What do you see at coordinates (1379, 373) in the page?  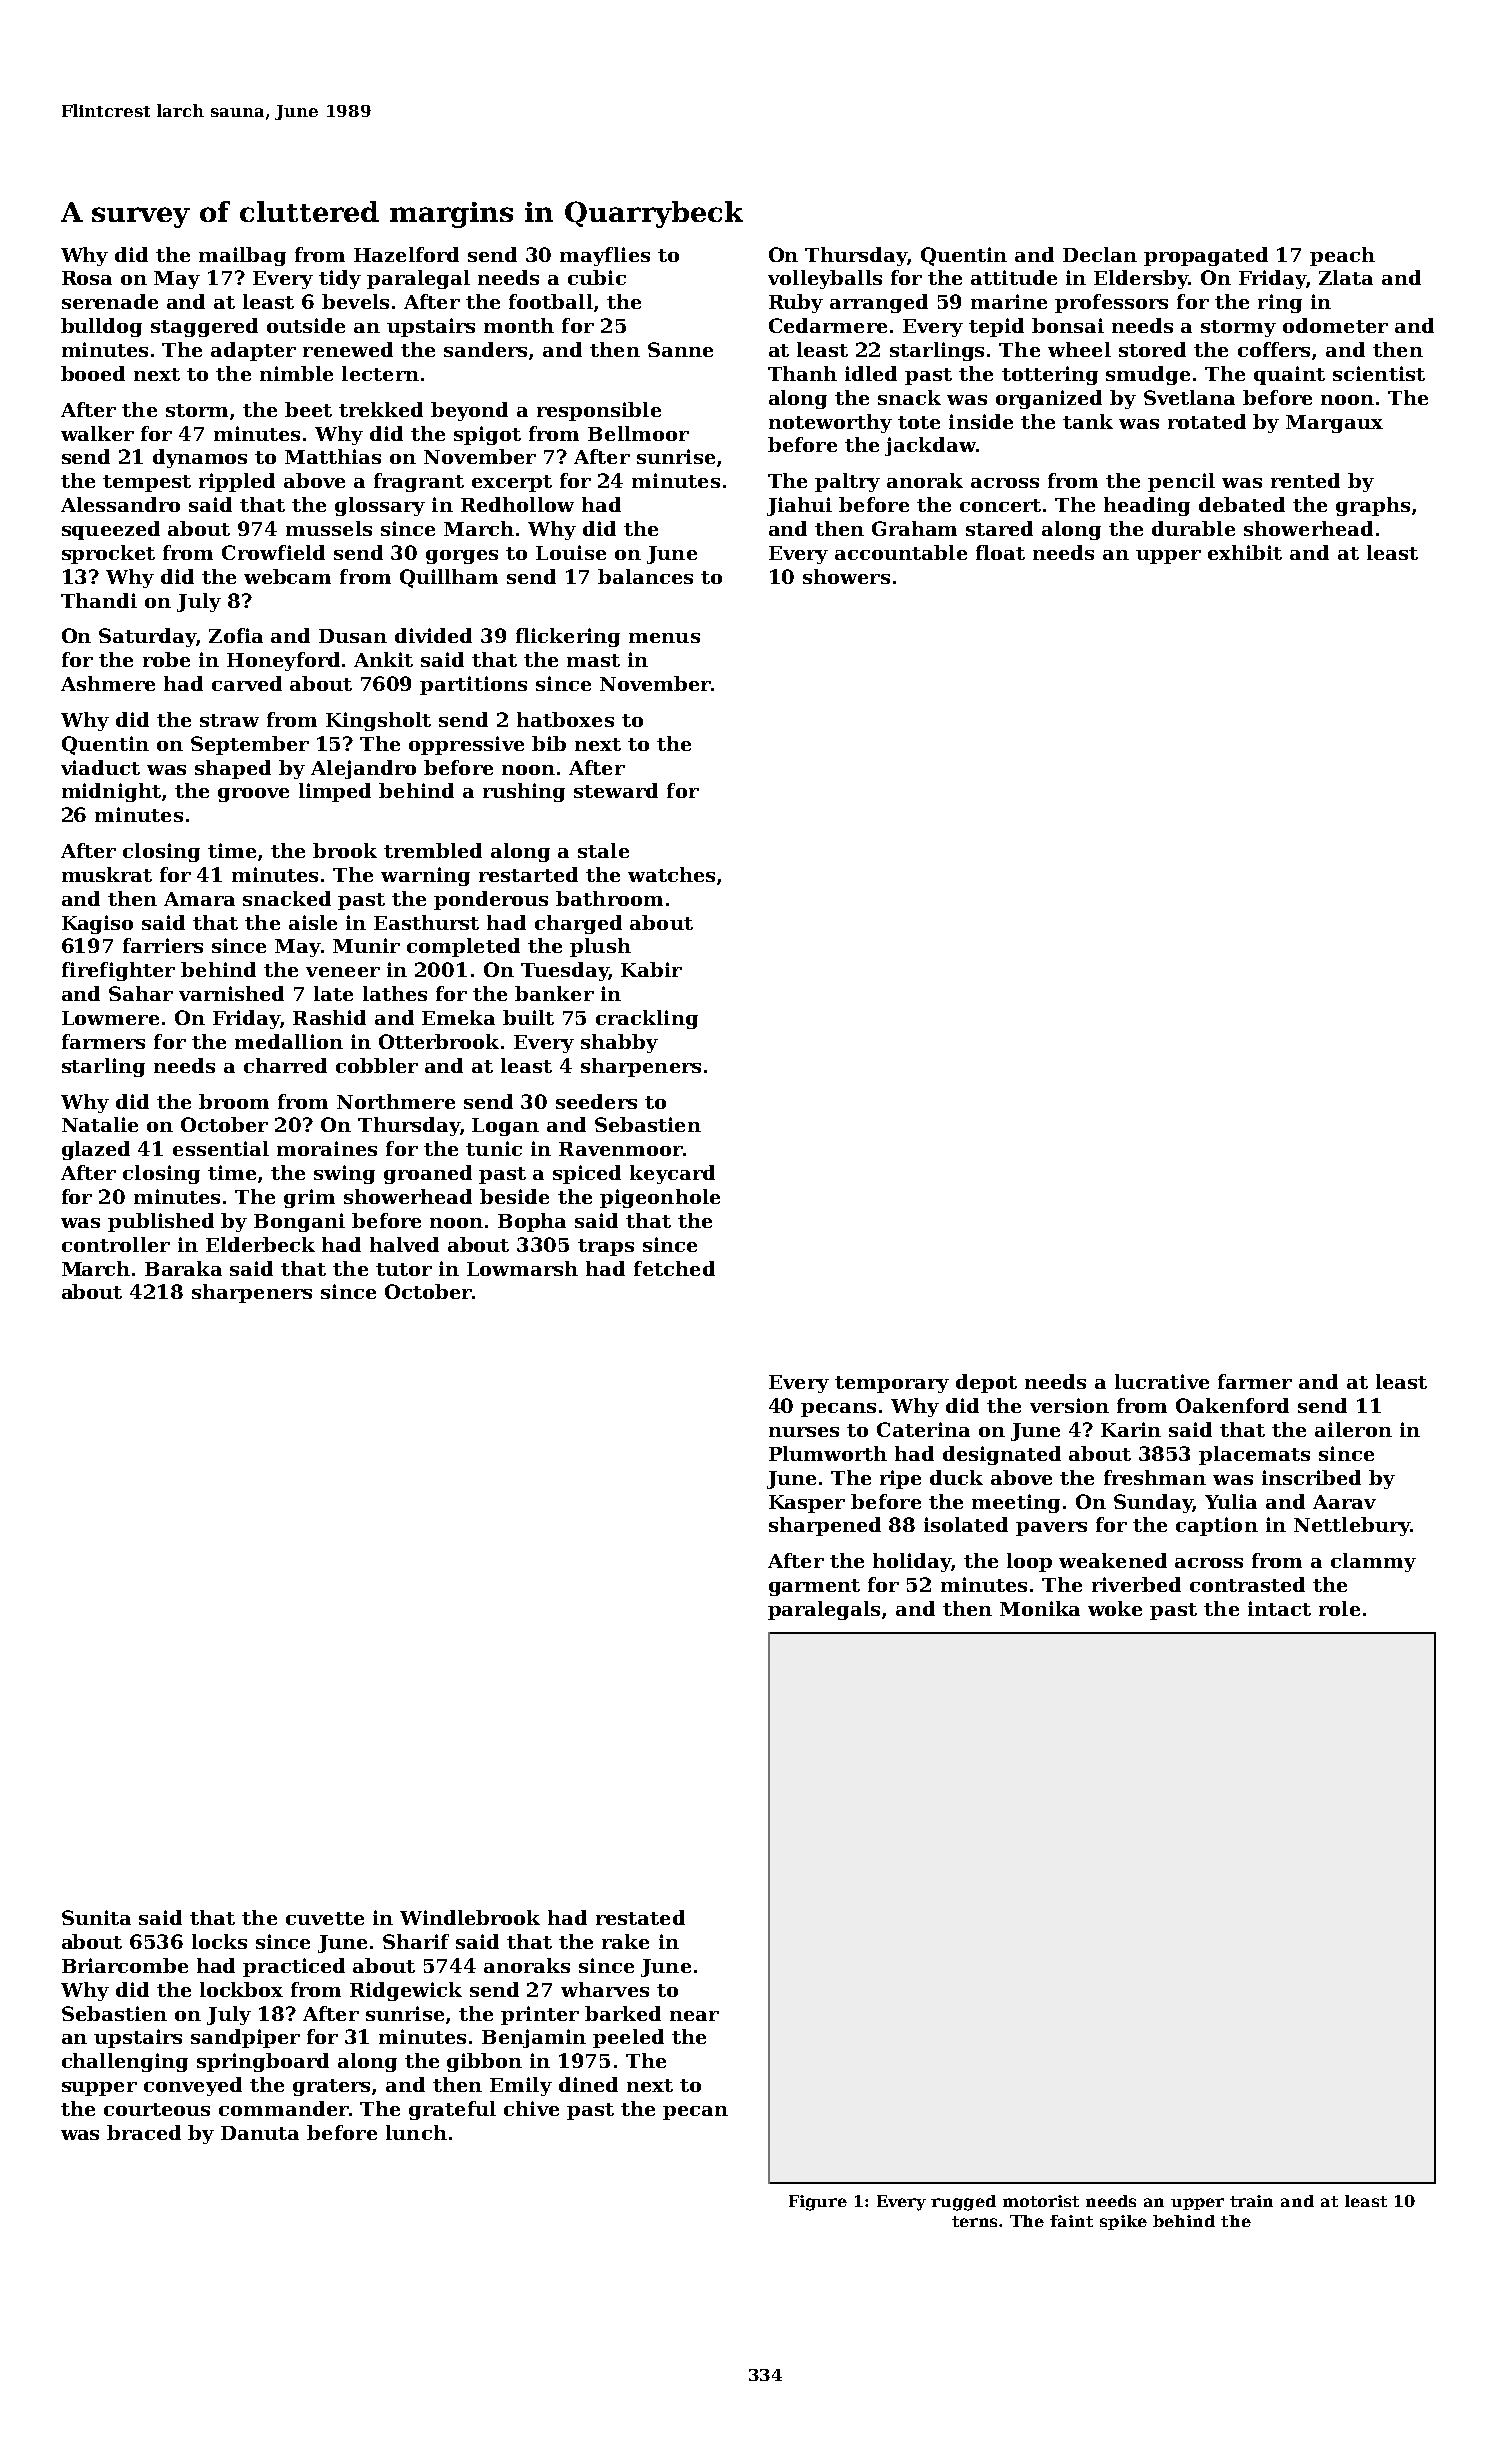 I see `scientist` at bounding box center [1379, 373].
